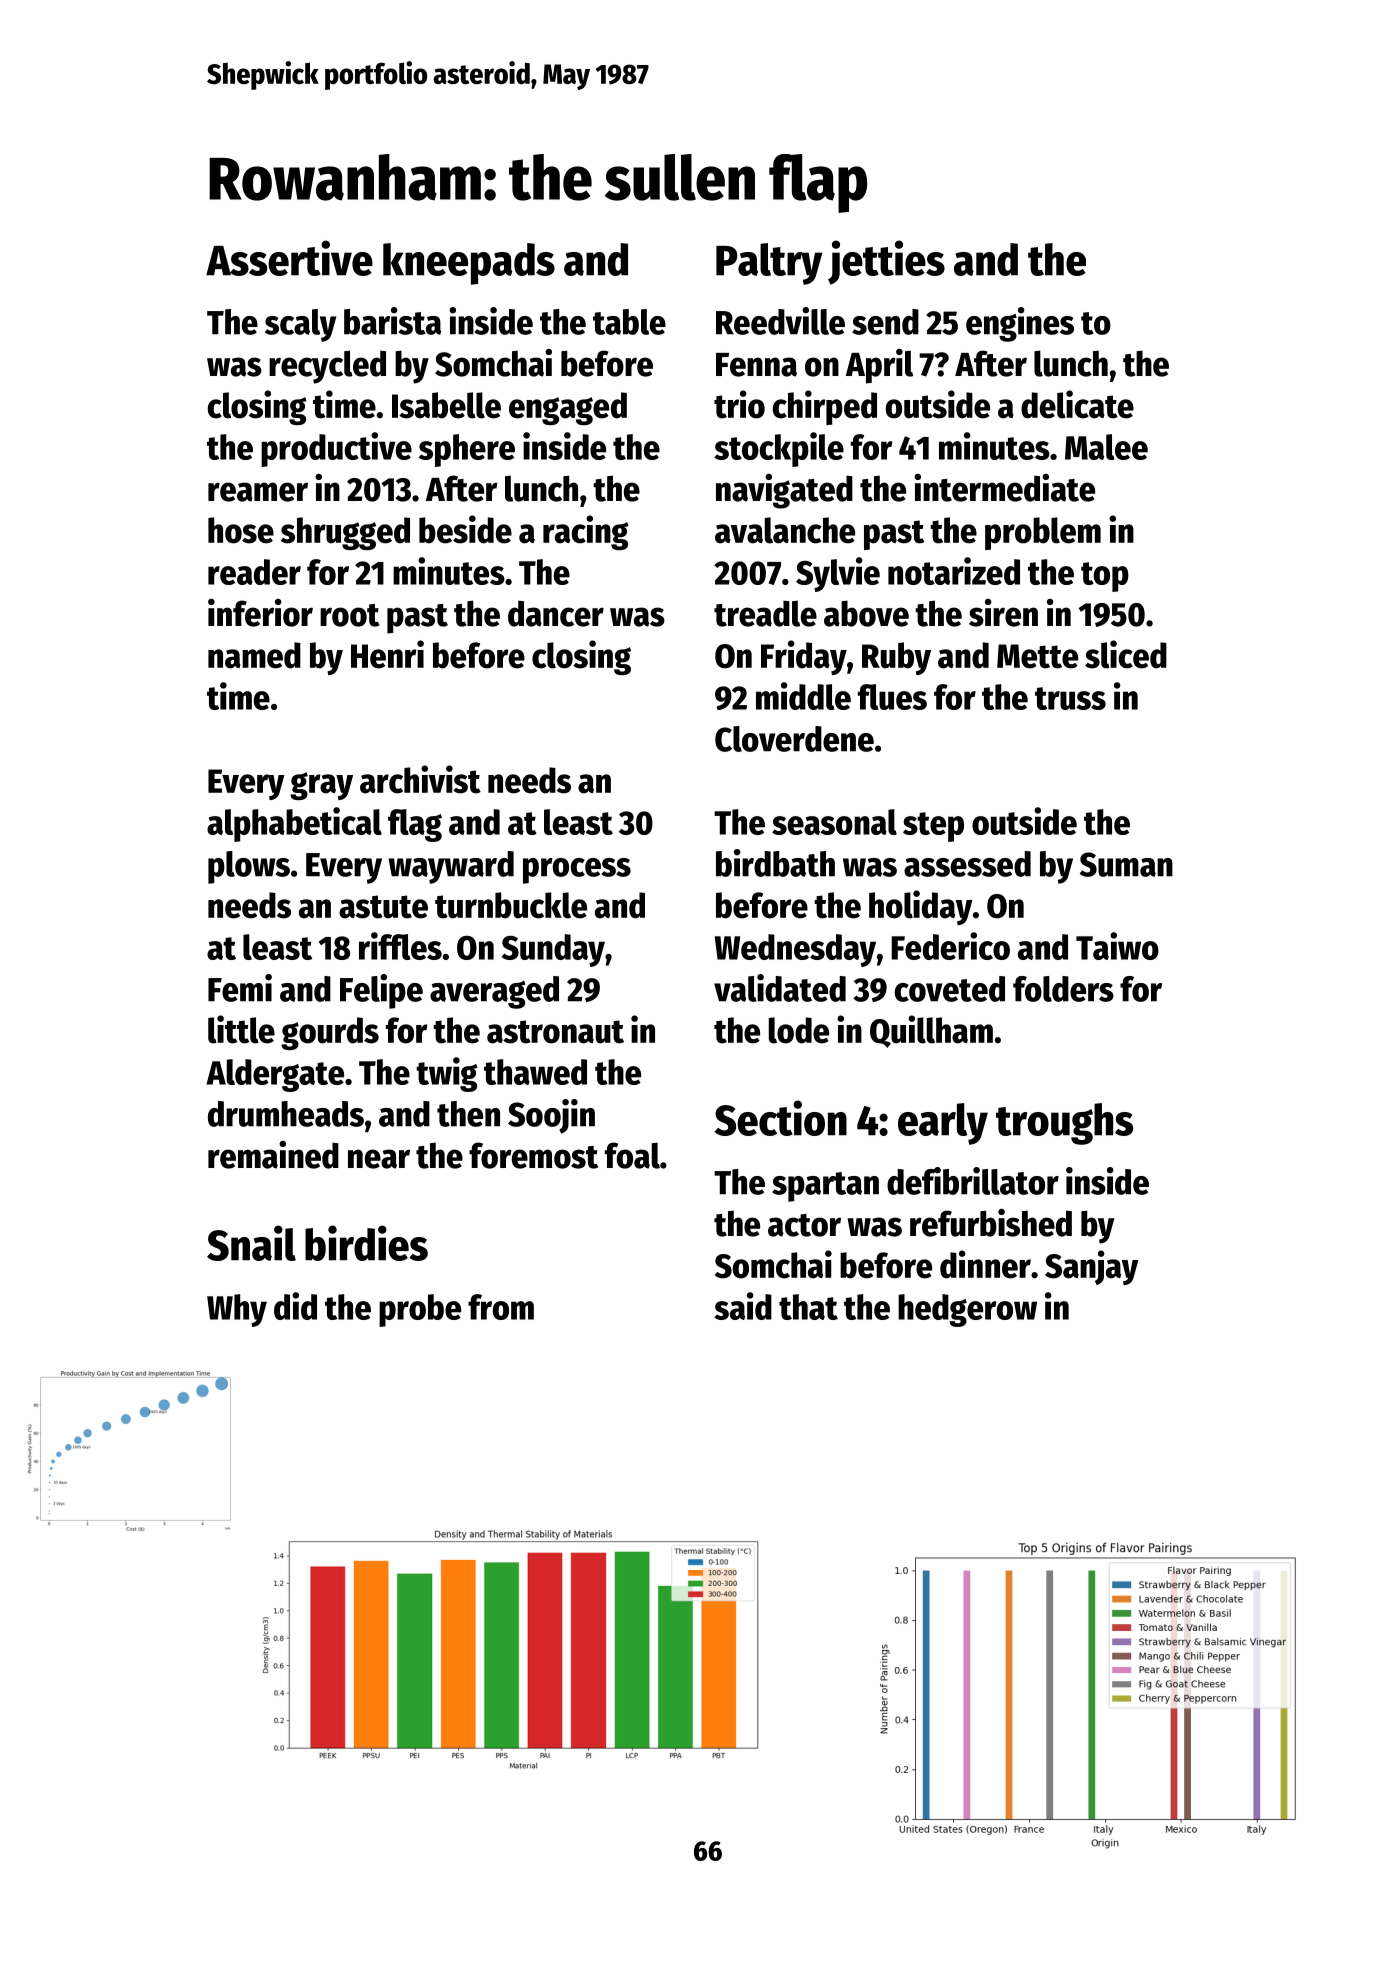 The height and width of the screenshot is (1969, 1386). What do you see at coordinates (420, 779) in the screenshot?
I see `archivist` at bounding box center [420, 779].
